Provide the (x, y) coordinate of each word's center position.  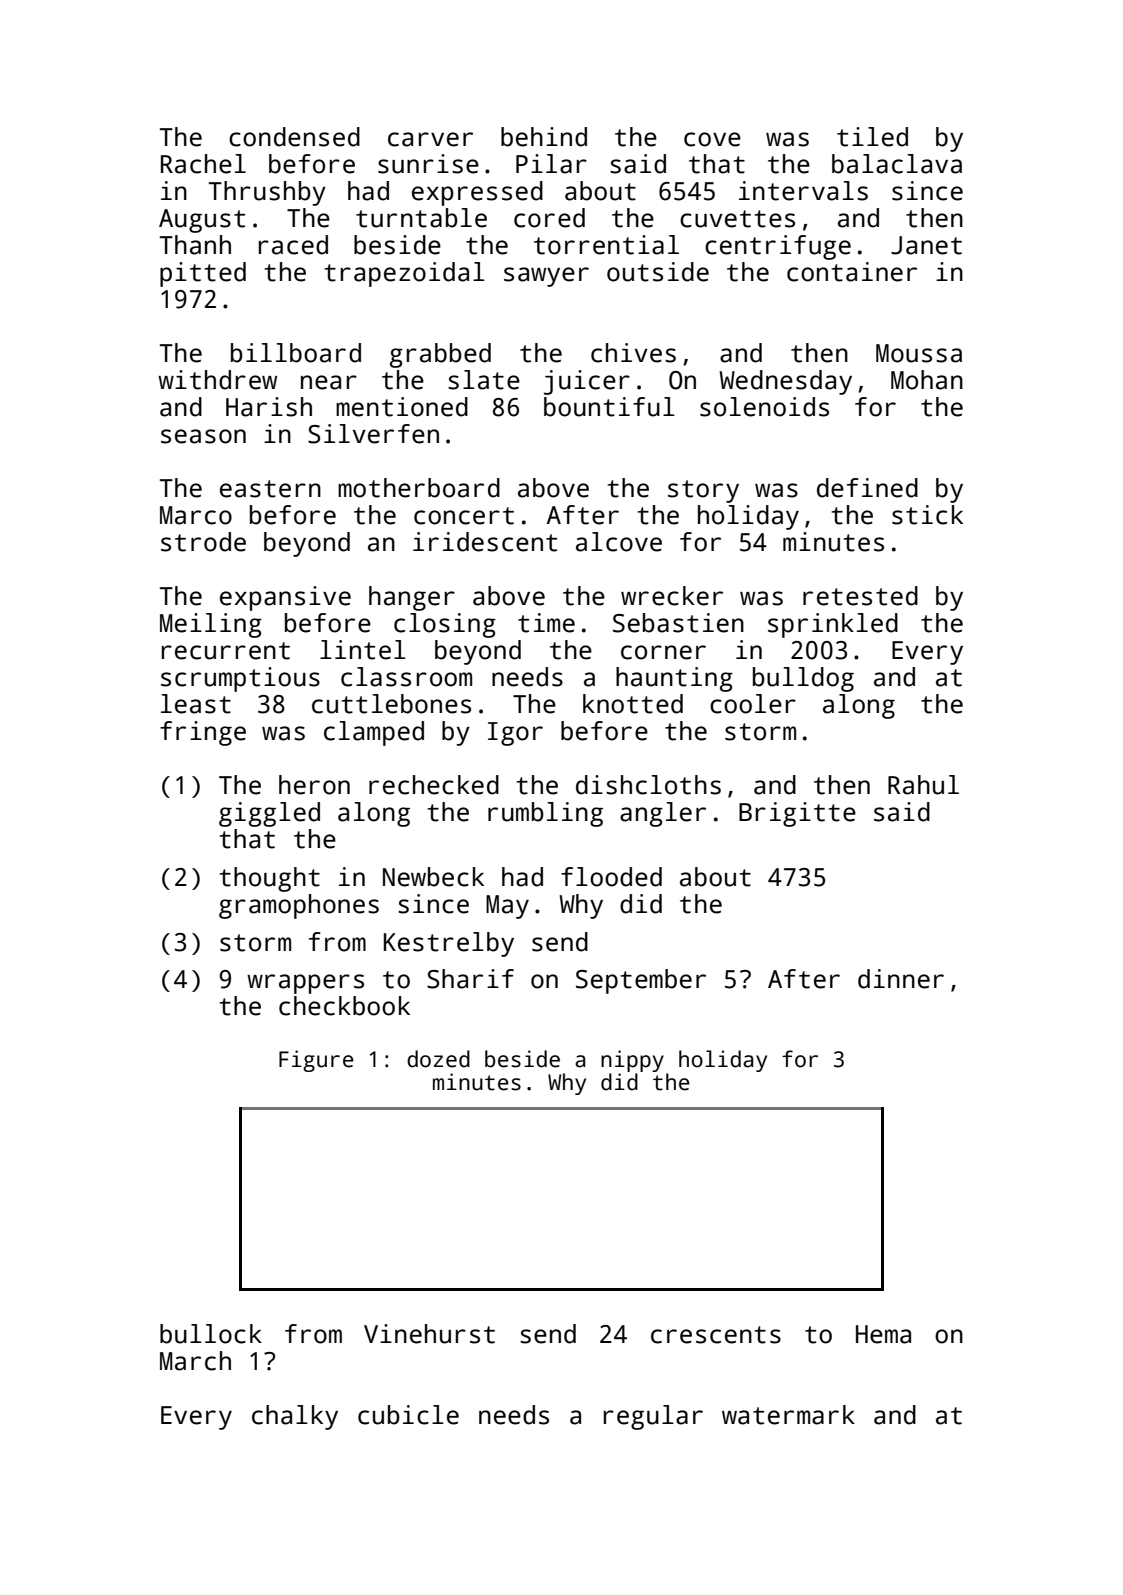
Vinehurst (429, 1334)
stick (927, 515)
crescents (716, 1335)
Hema (883, 1334)
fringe (203, 733)
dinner (901, 979)
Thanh (195, 245)
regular (653, 1417)
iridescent (485, 542)
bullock (211, 1334)
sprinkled (833, 625)
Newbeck (433, 877)
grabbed (440, 355)
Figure (316, 1061)
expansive (285, 598)
